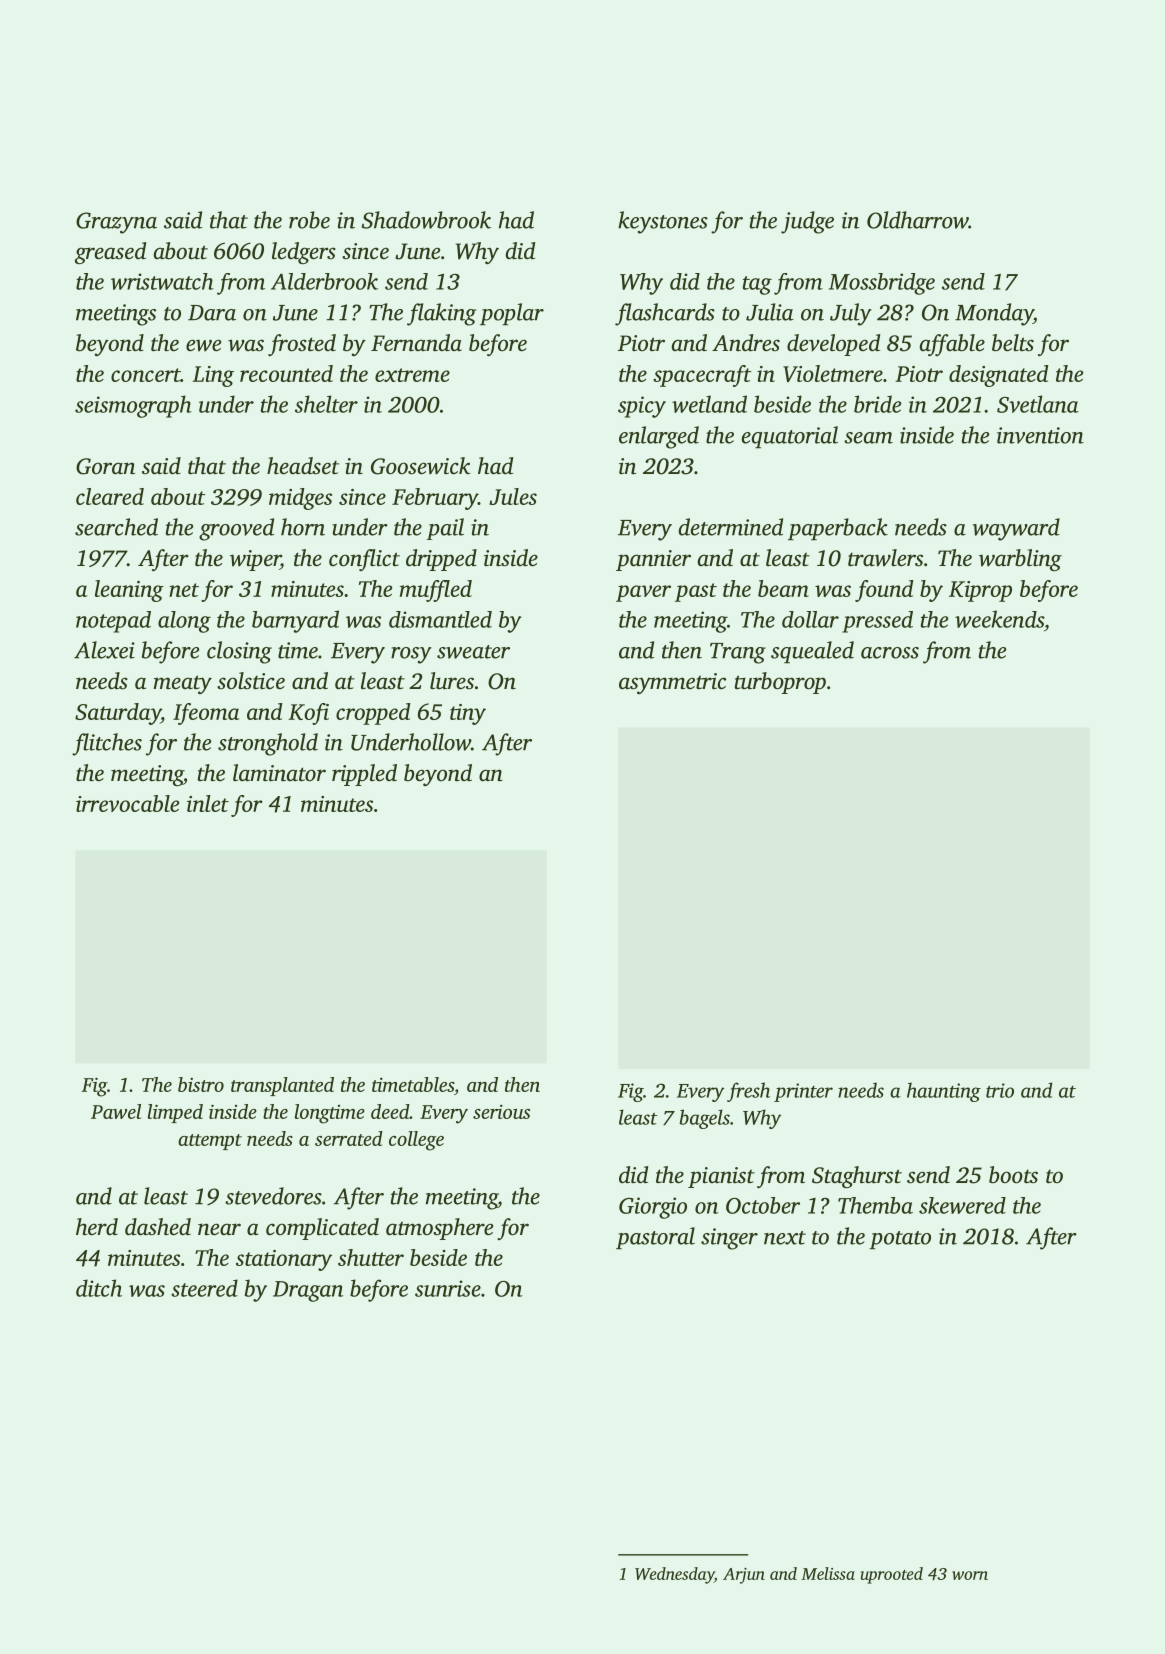 The height and width of the image is (1654, 1165). Describe the element at coordinates (833, 373) in the image. I see `Violetmere` at that location.
